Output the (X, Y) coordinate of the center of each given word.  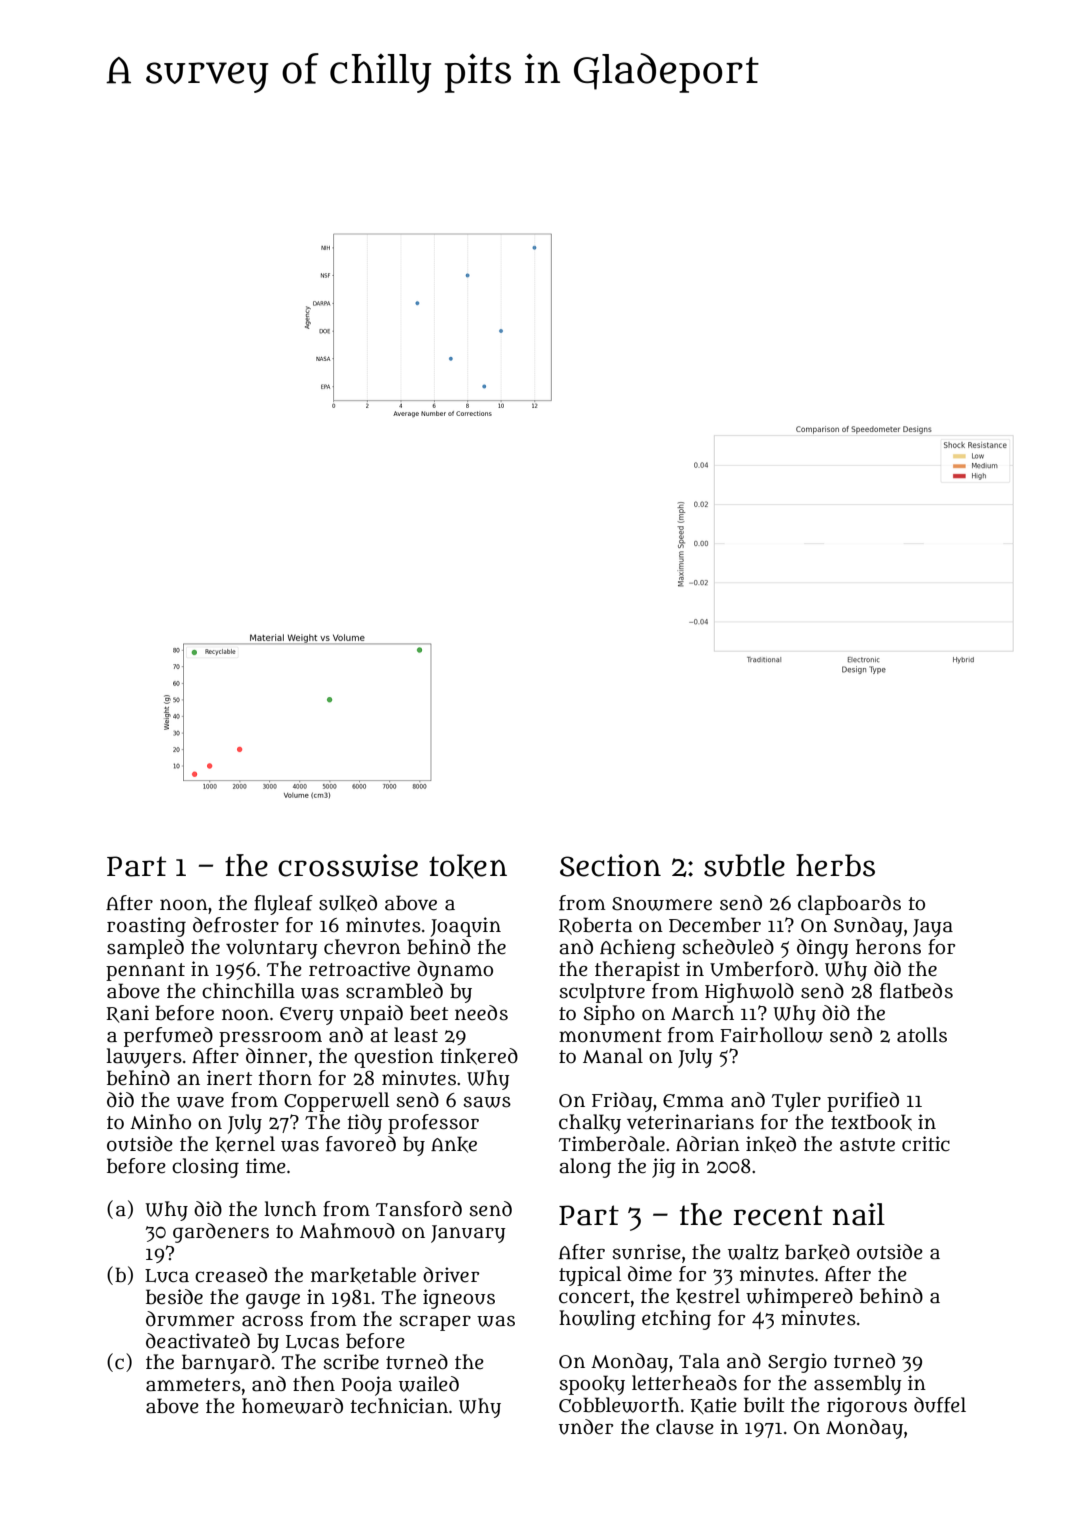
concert (594, 1297)
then (314, 1384)
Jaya (933, 928)
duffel (940, 1405)
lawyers (144, 1058)
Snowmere (662, 904)
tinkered (479, 1056)
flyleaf (283, 905)
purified (863, 1102)
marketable (363, 1275)
